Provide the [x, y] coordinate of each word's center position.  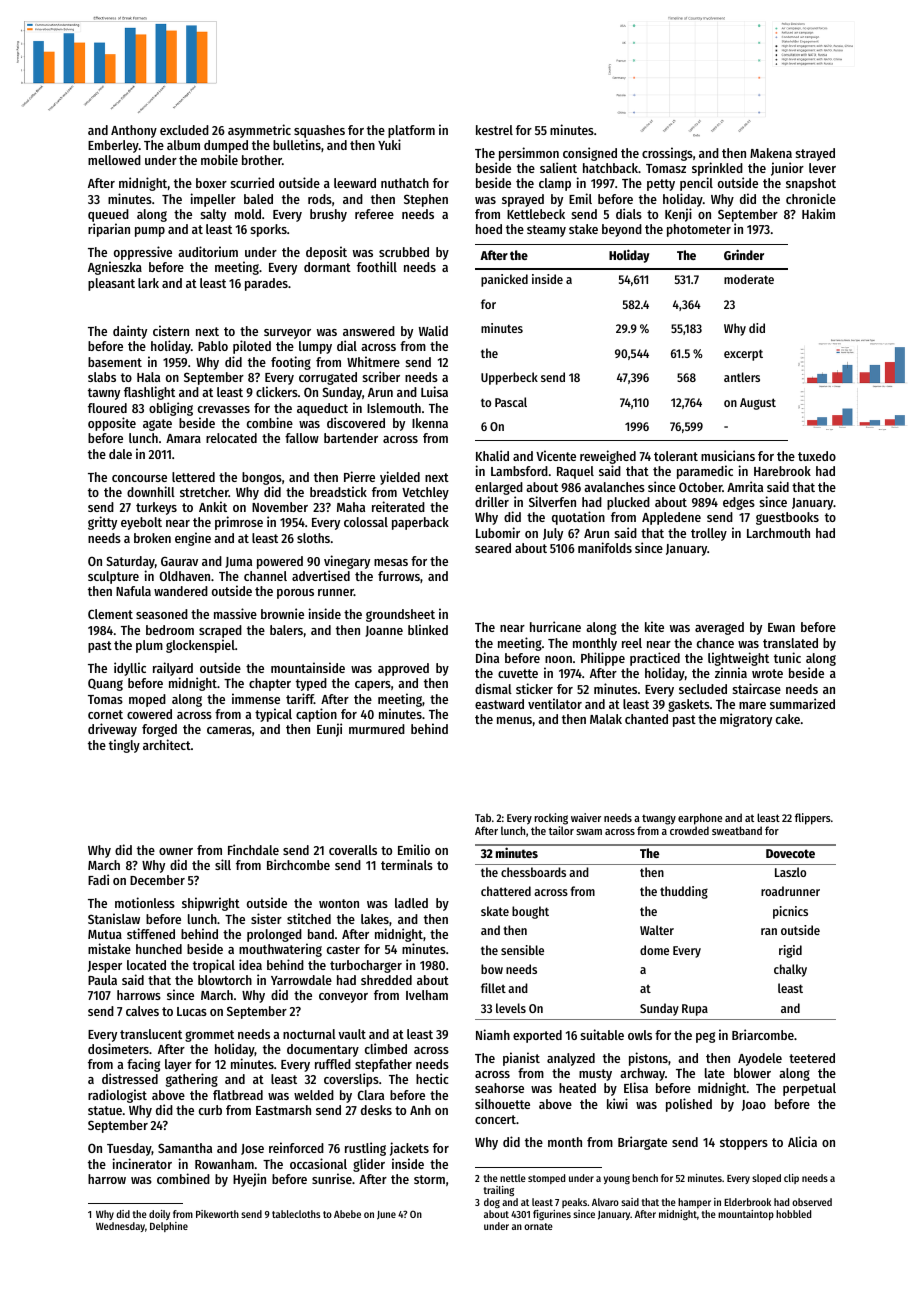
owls [640, 1035]
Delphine [169, 1227]
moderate [749, 279]
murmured [377, 729]
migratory [746, 720]
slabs [102, 377]
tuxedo [817, 456]
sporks [269, 230]
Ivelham [427, 995]
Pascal [511, 402]
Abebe [347, 1214]
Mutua [105, 934]
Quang [105, 684]
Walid [433, 330]
